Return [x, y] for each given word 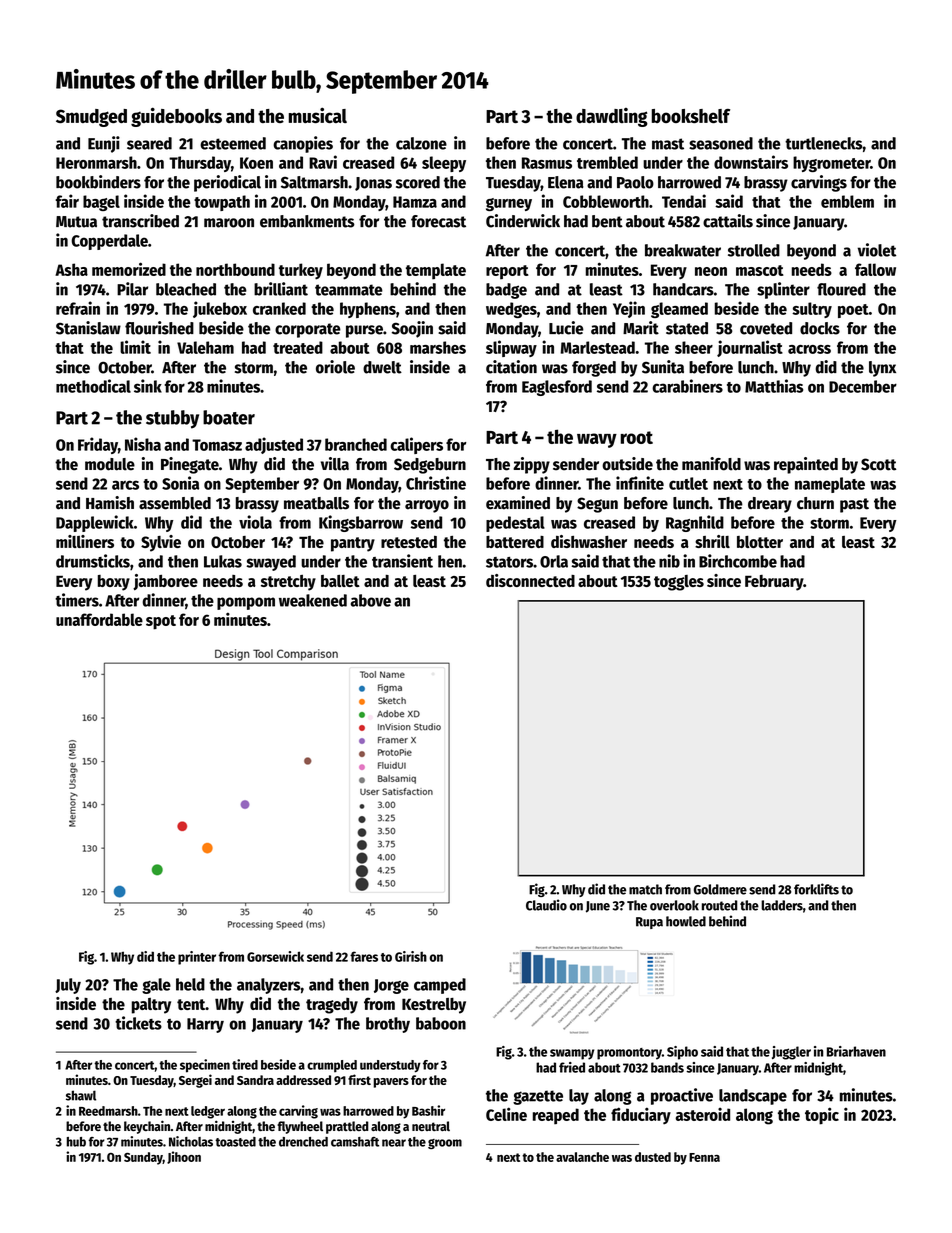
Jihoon [184, 1157]
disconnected [530, 580]
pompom [246, 603]
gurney [509, 204]
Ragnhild [695, 523]
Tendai [684, 201]
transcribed [140, 221]
